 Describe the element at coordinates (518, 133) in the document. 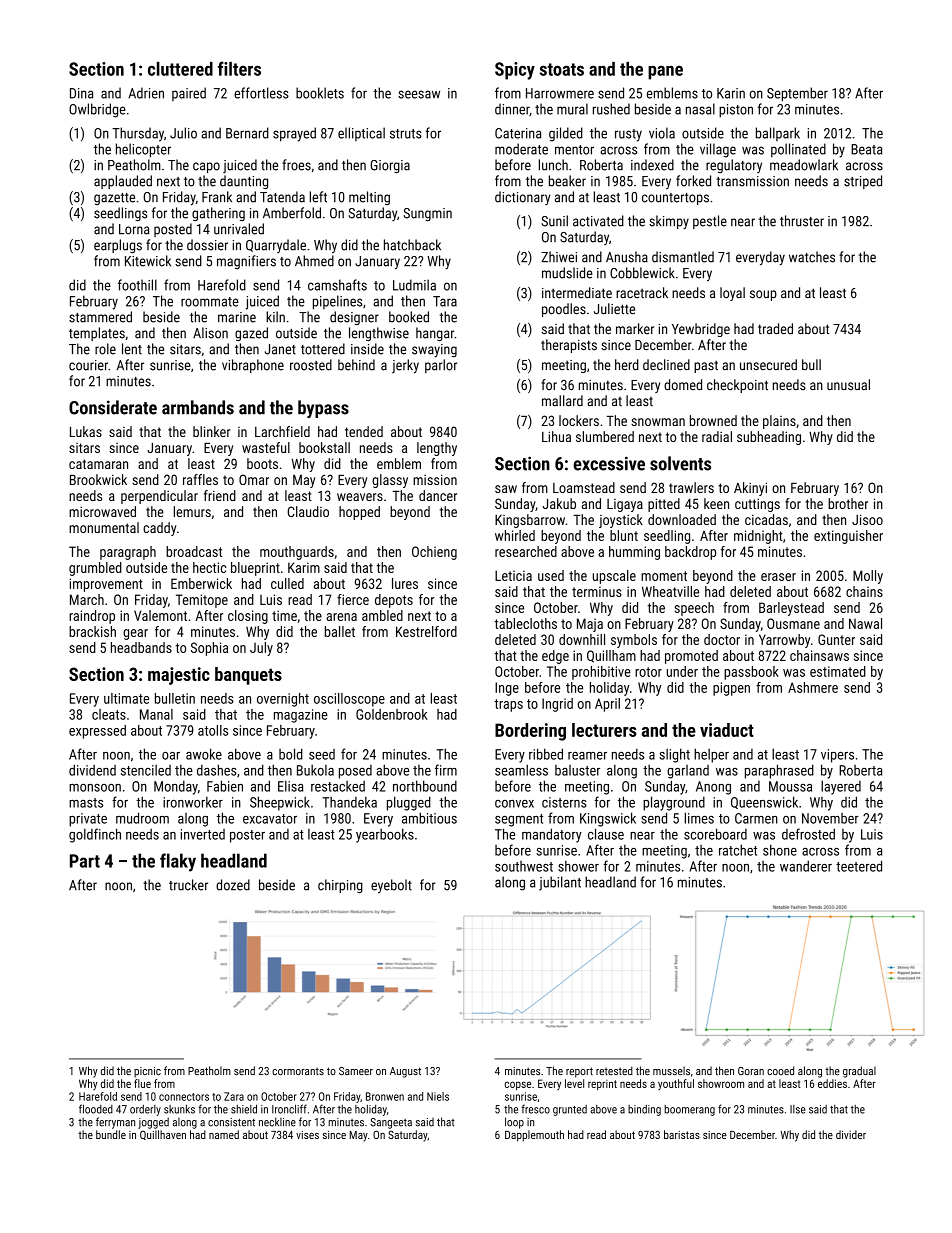

I see `Caterina` at that location.
